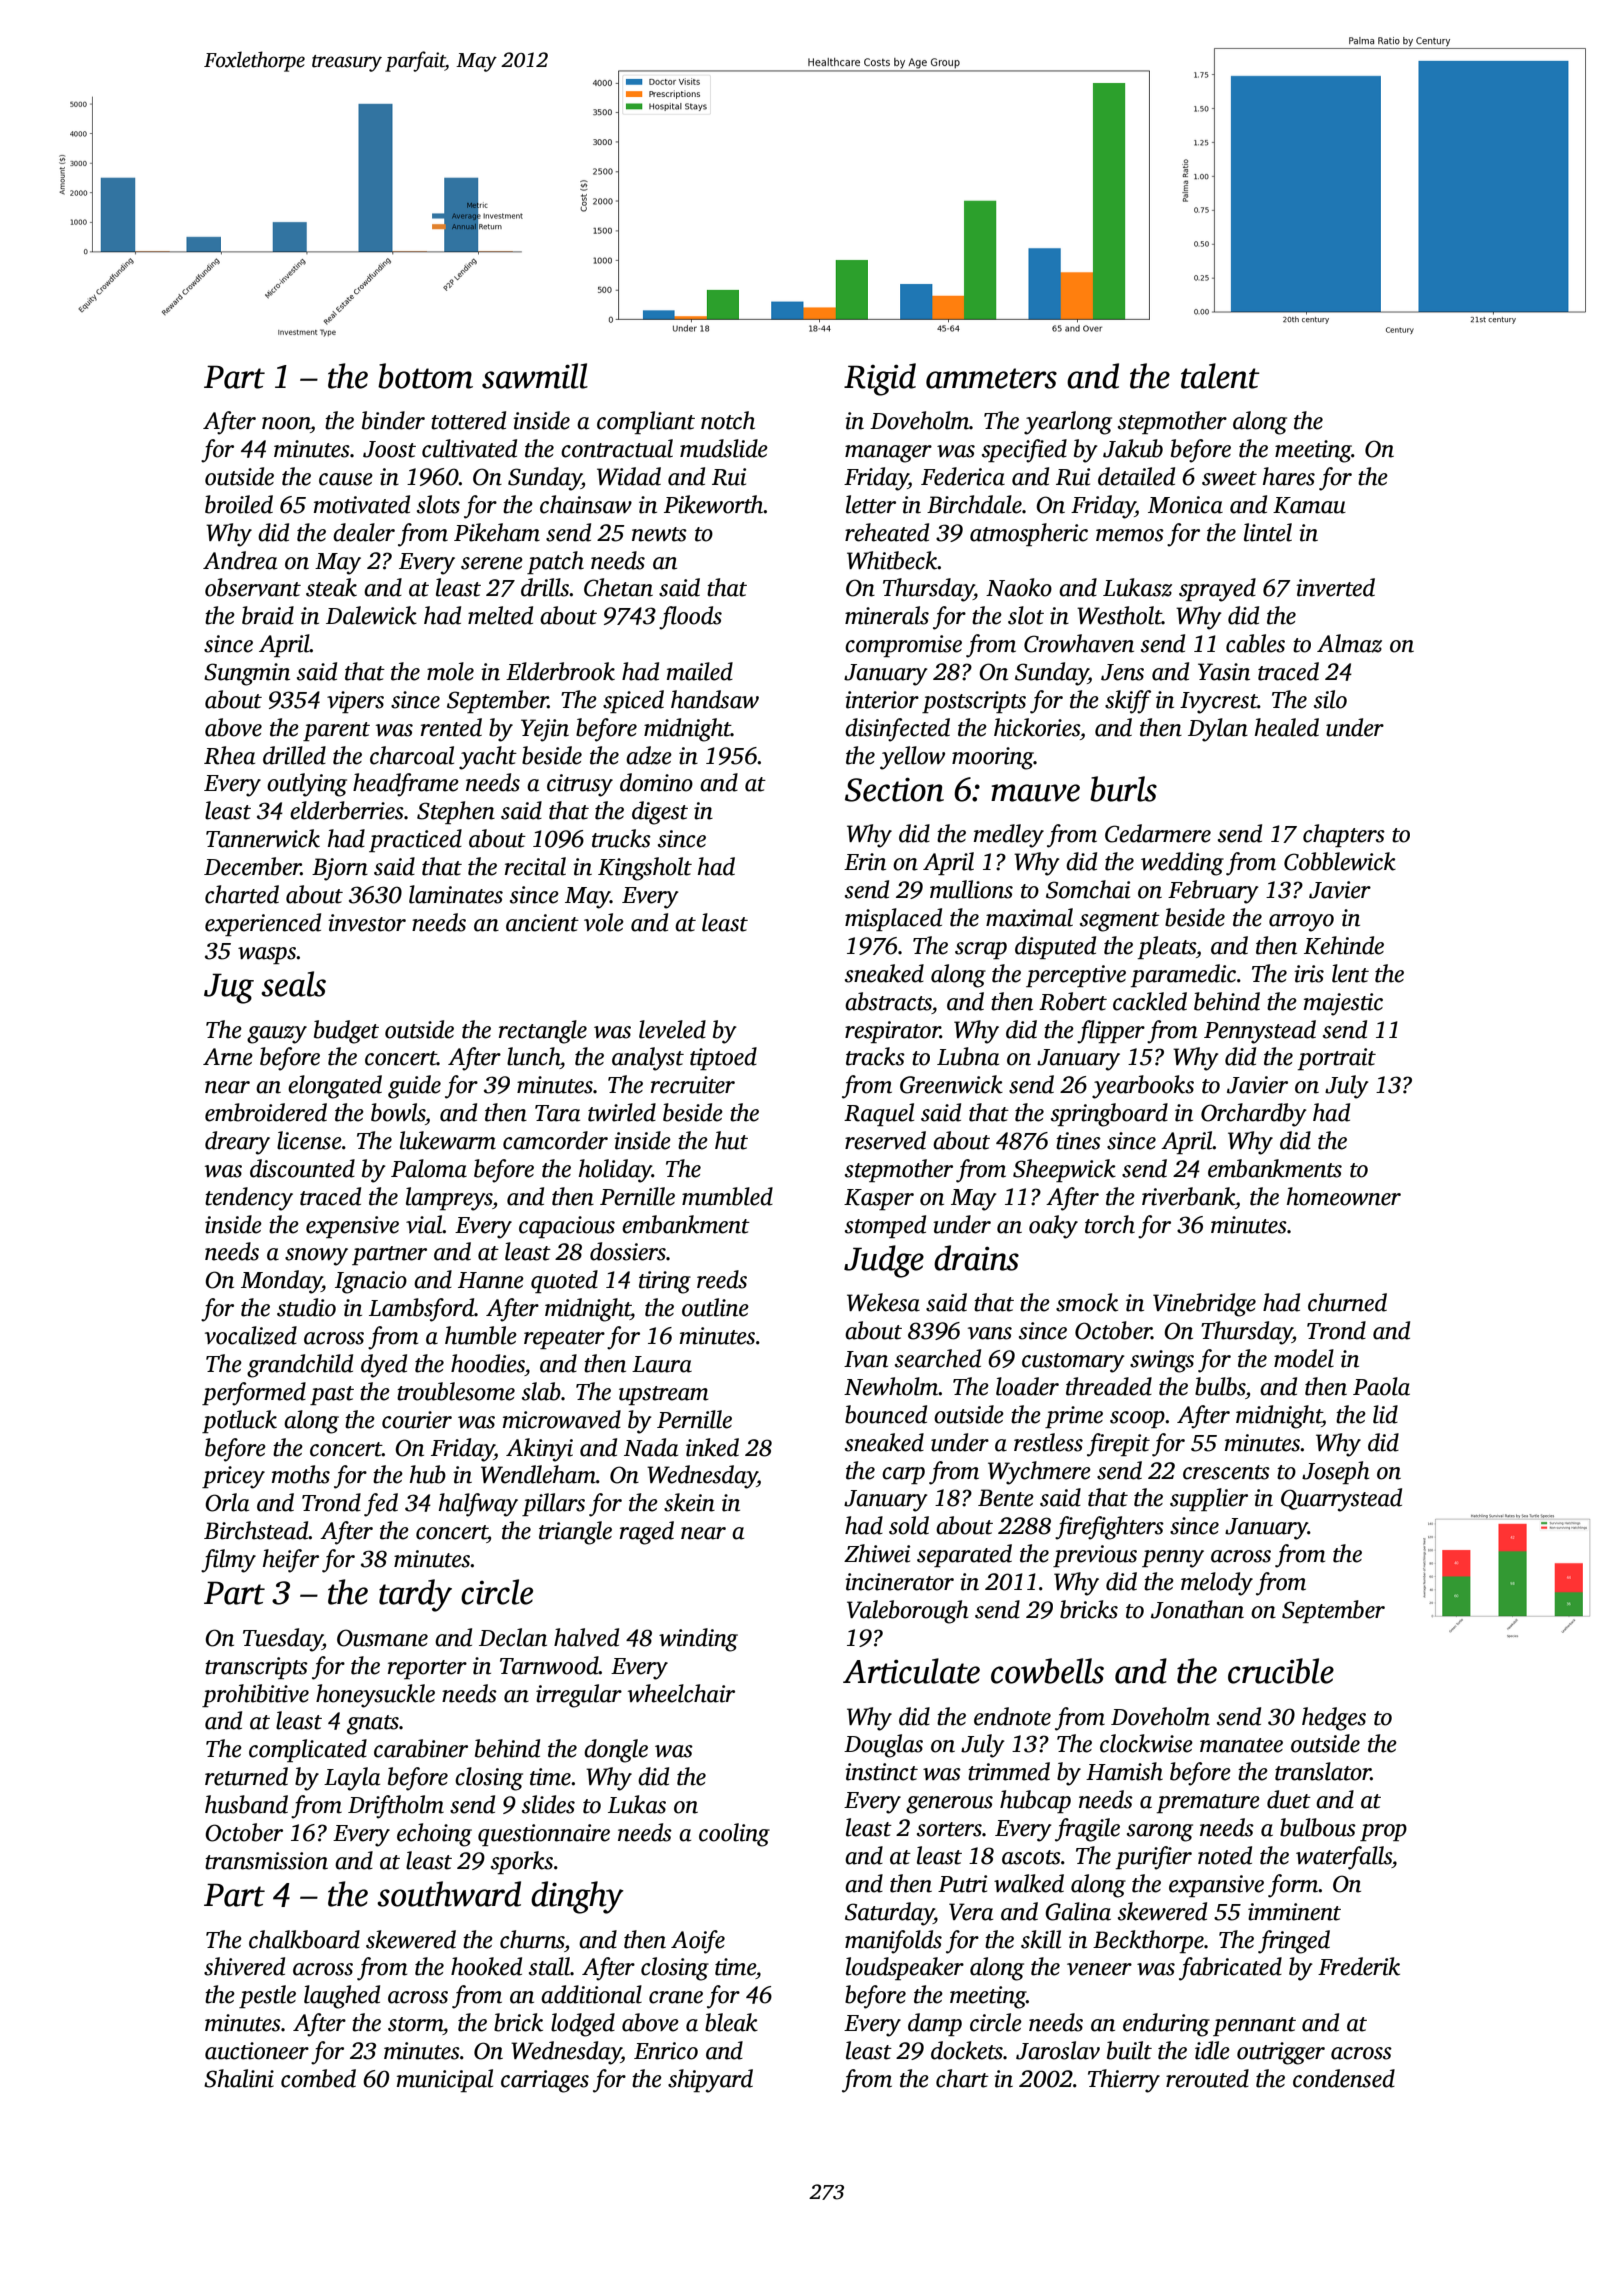 The height and width of the document is (2292, 1620). I want to click on Paola, so click(1381, 1386).
